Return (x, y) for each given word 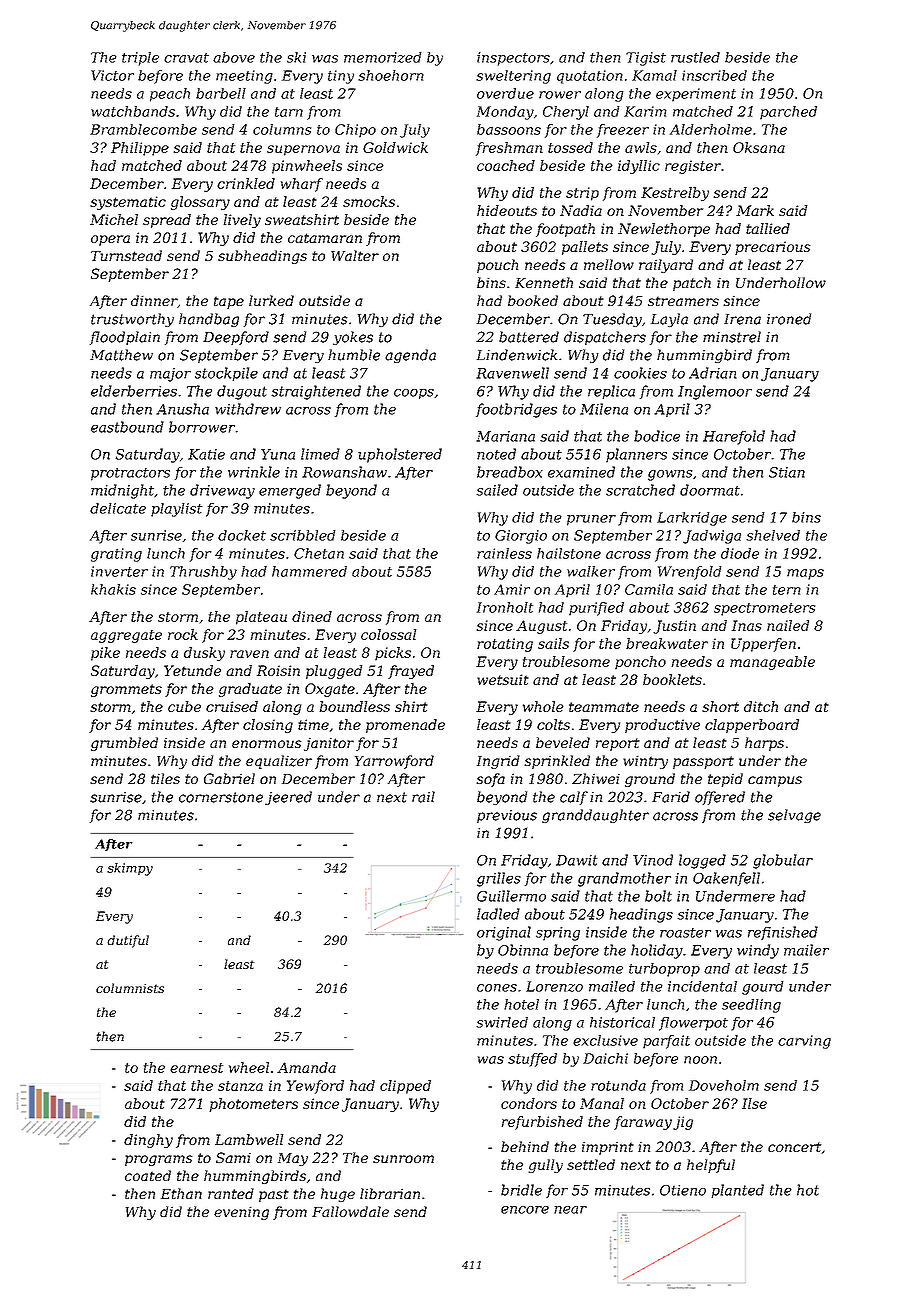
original (504, 933)
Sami (233, 1157)
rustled (695, 57)
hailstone (569, 553)
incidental (702, 986)
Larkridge (692, 519)
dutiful (128, 941)
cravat (186, 58)
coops (414, 394)
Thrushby (203, 573)
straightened (316, 392)
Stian (787, 472)
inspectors (513, 59)
